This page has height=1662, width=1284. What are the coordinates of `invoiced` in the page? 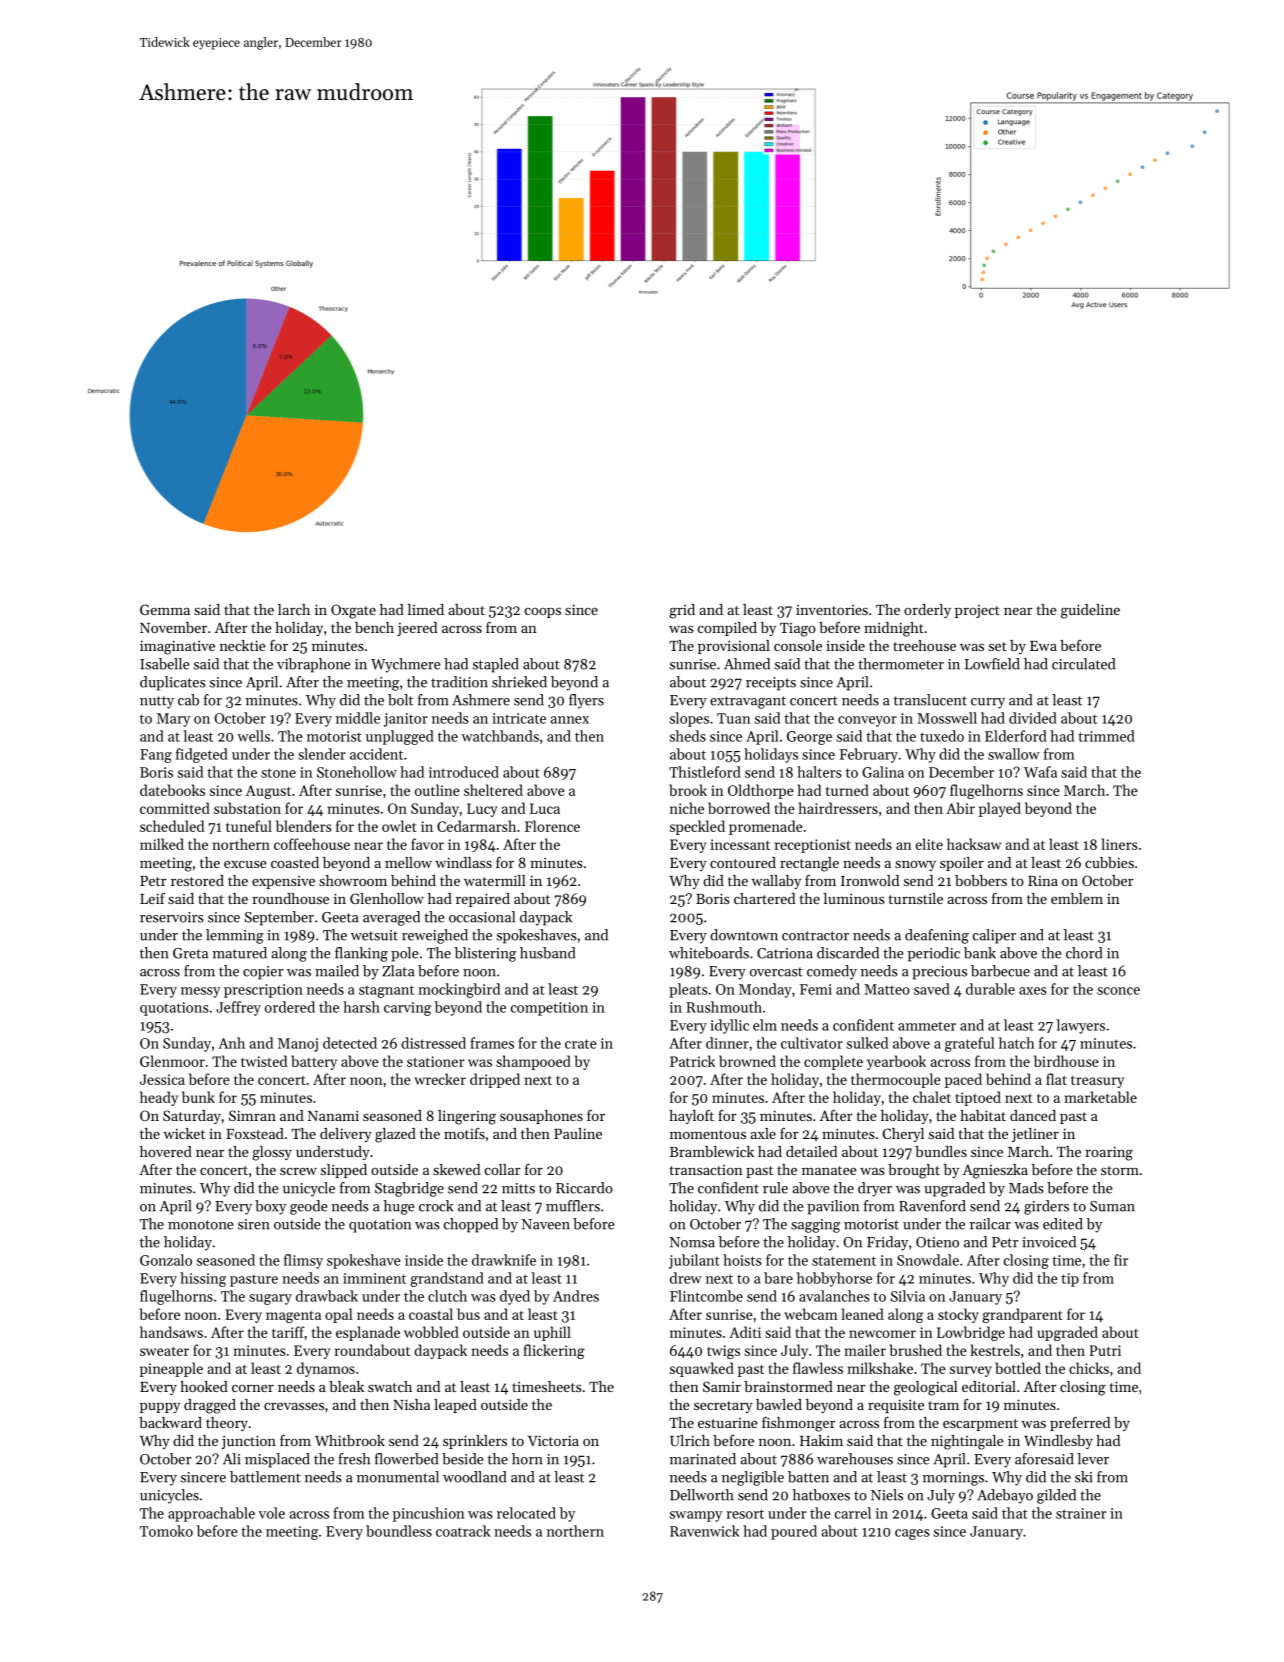 It's located at (1049, 1242).
